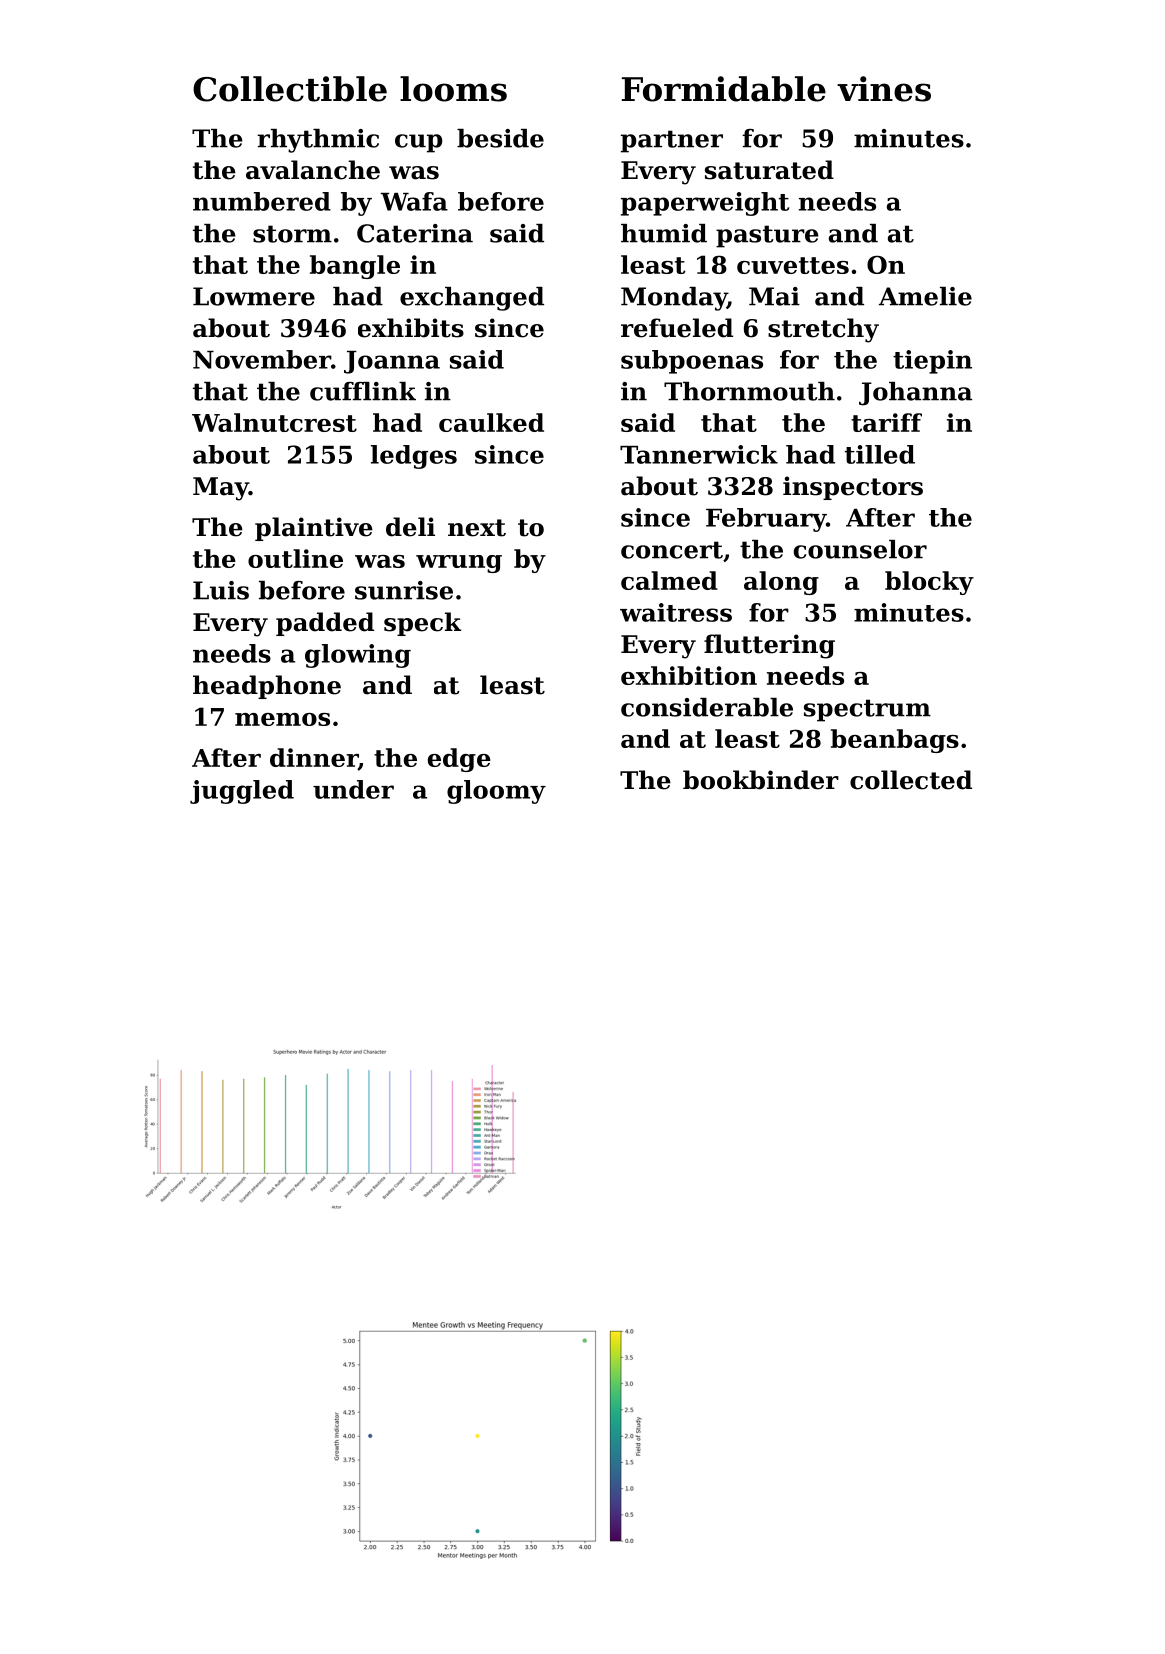 This screenshot has width=1165, height=1654. Describe the element at coordinates (453, 89) in the screenshot. I see `looms` at that location.
